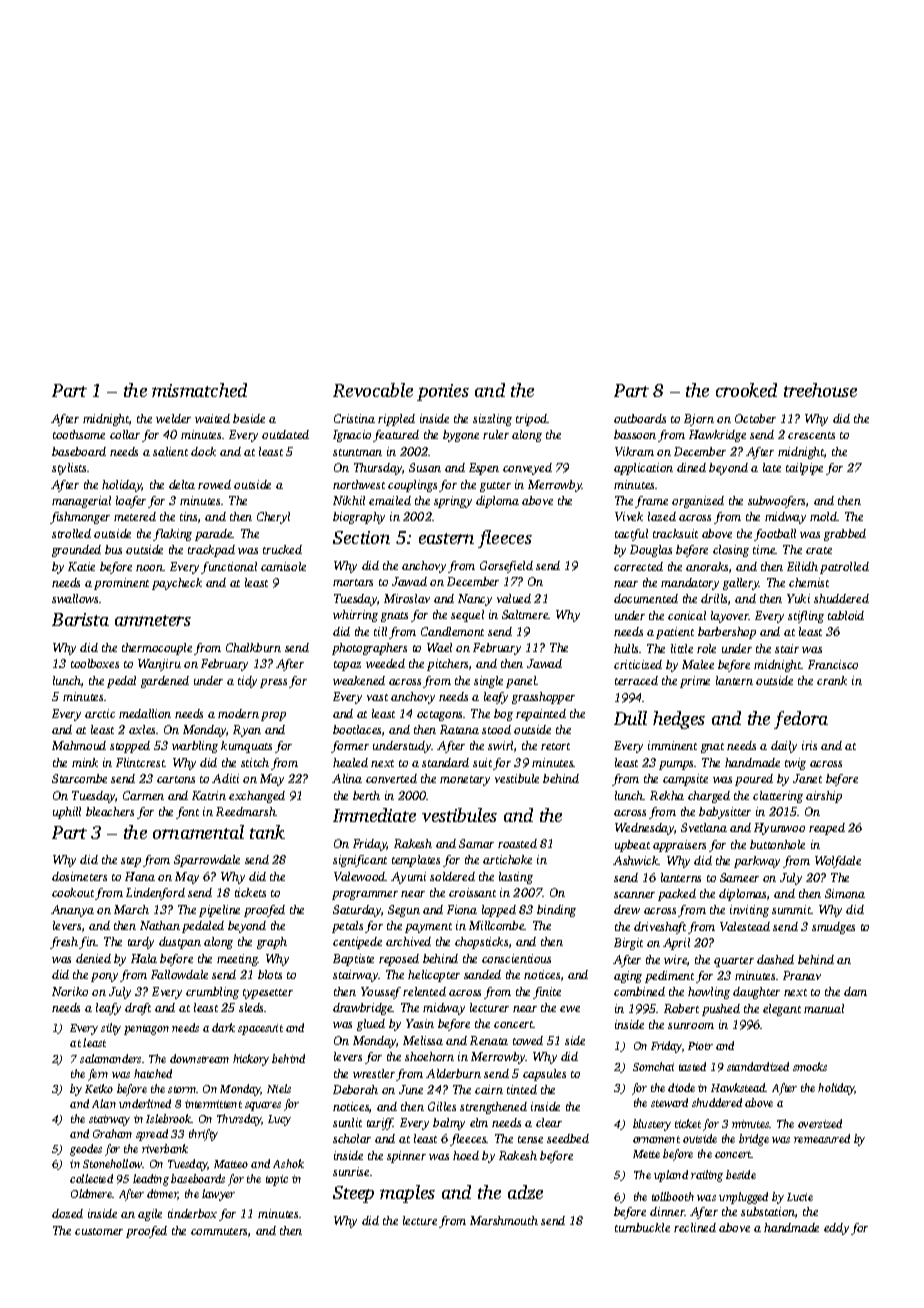 The width and height of the page is (924, 1308). What do you see at coordinates (836, 1229) in the page?
I see `eddy` at bounding box center [836, 1229].
